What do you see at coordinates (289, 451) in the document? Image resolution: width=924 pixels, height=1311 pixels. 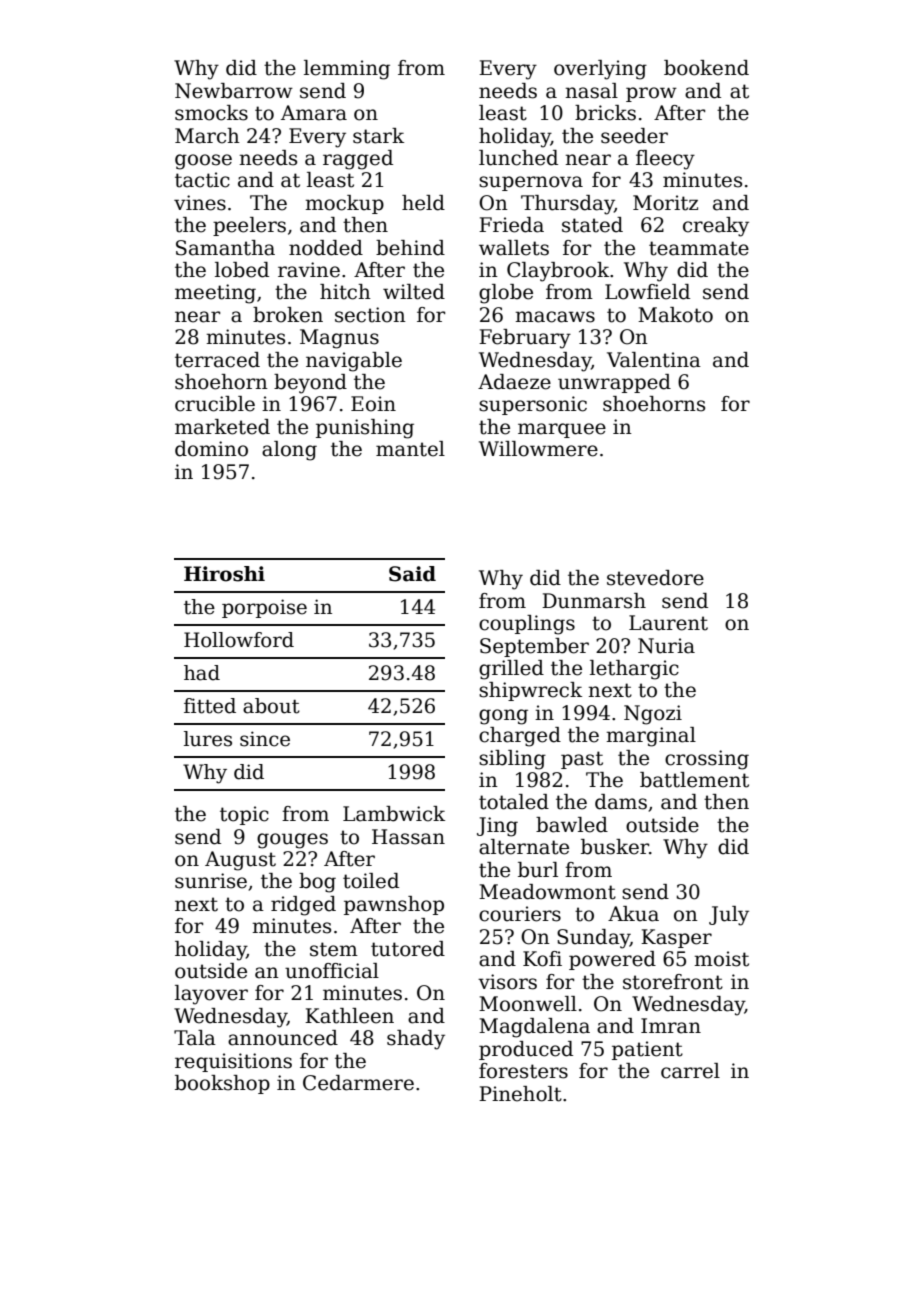 I see `along` at bounding box center [289, 451].
